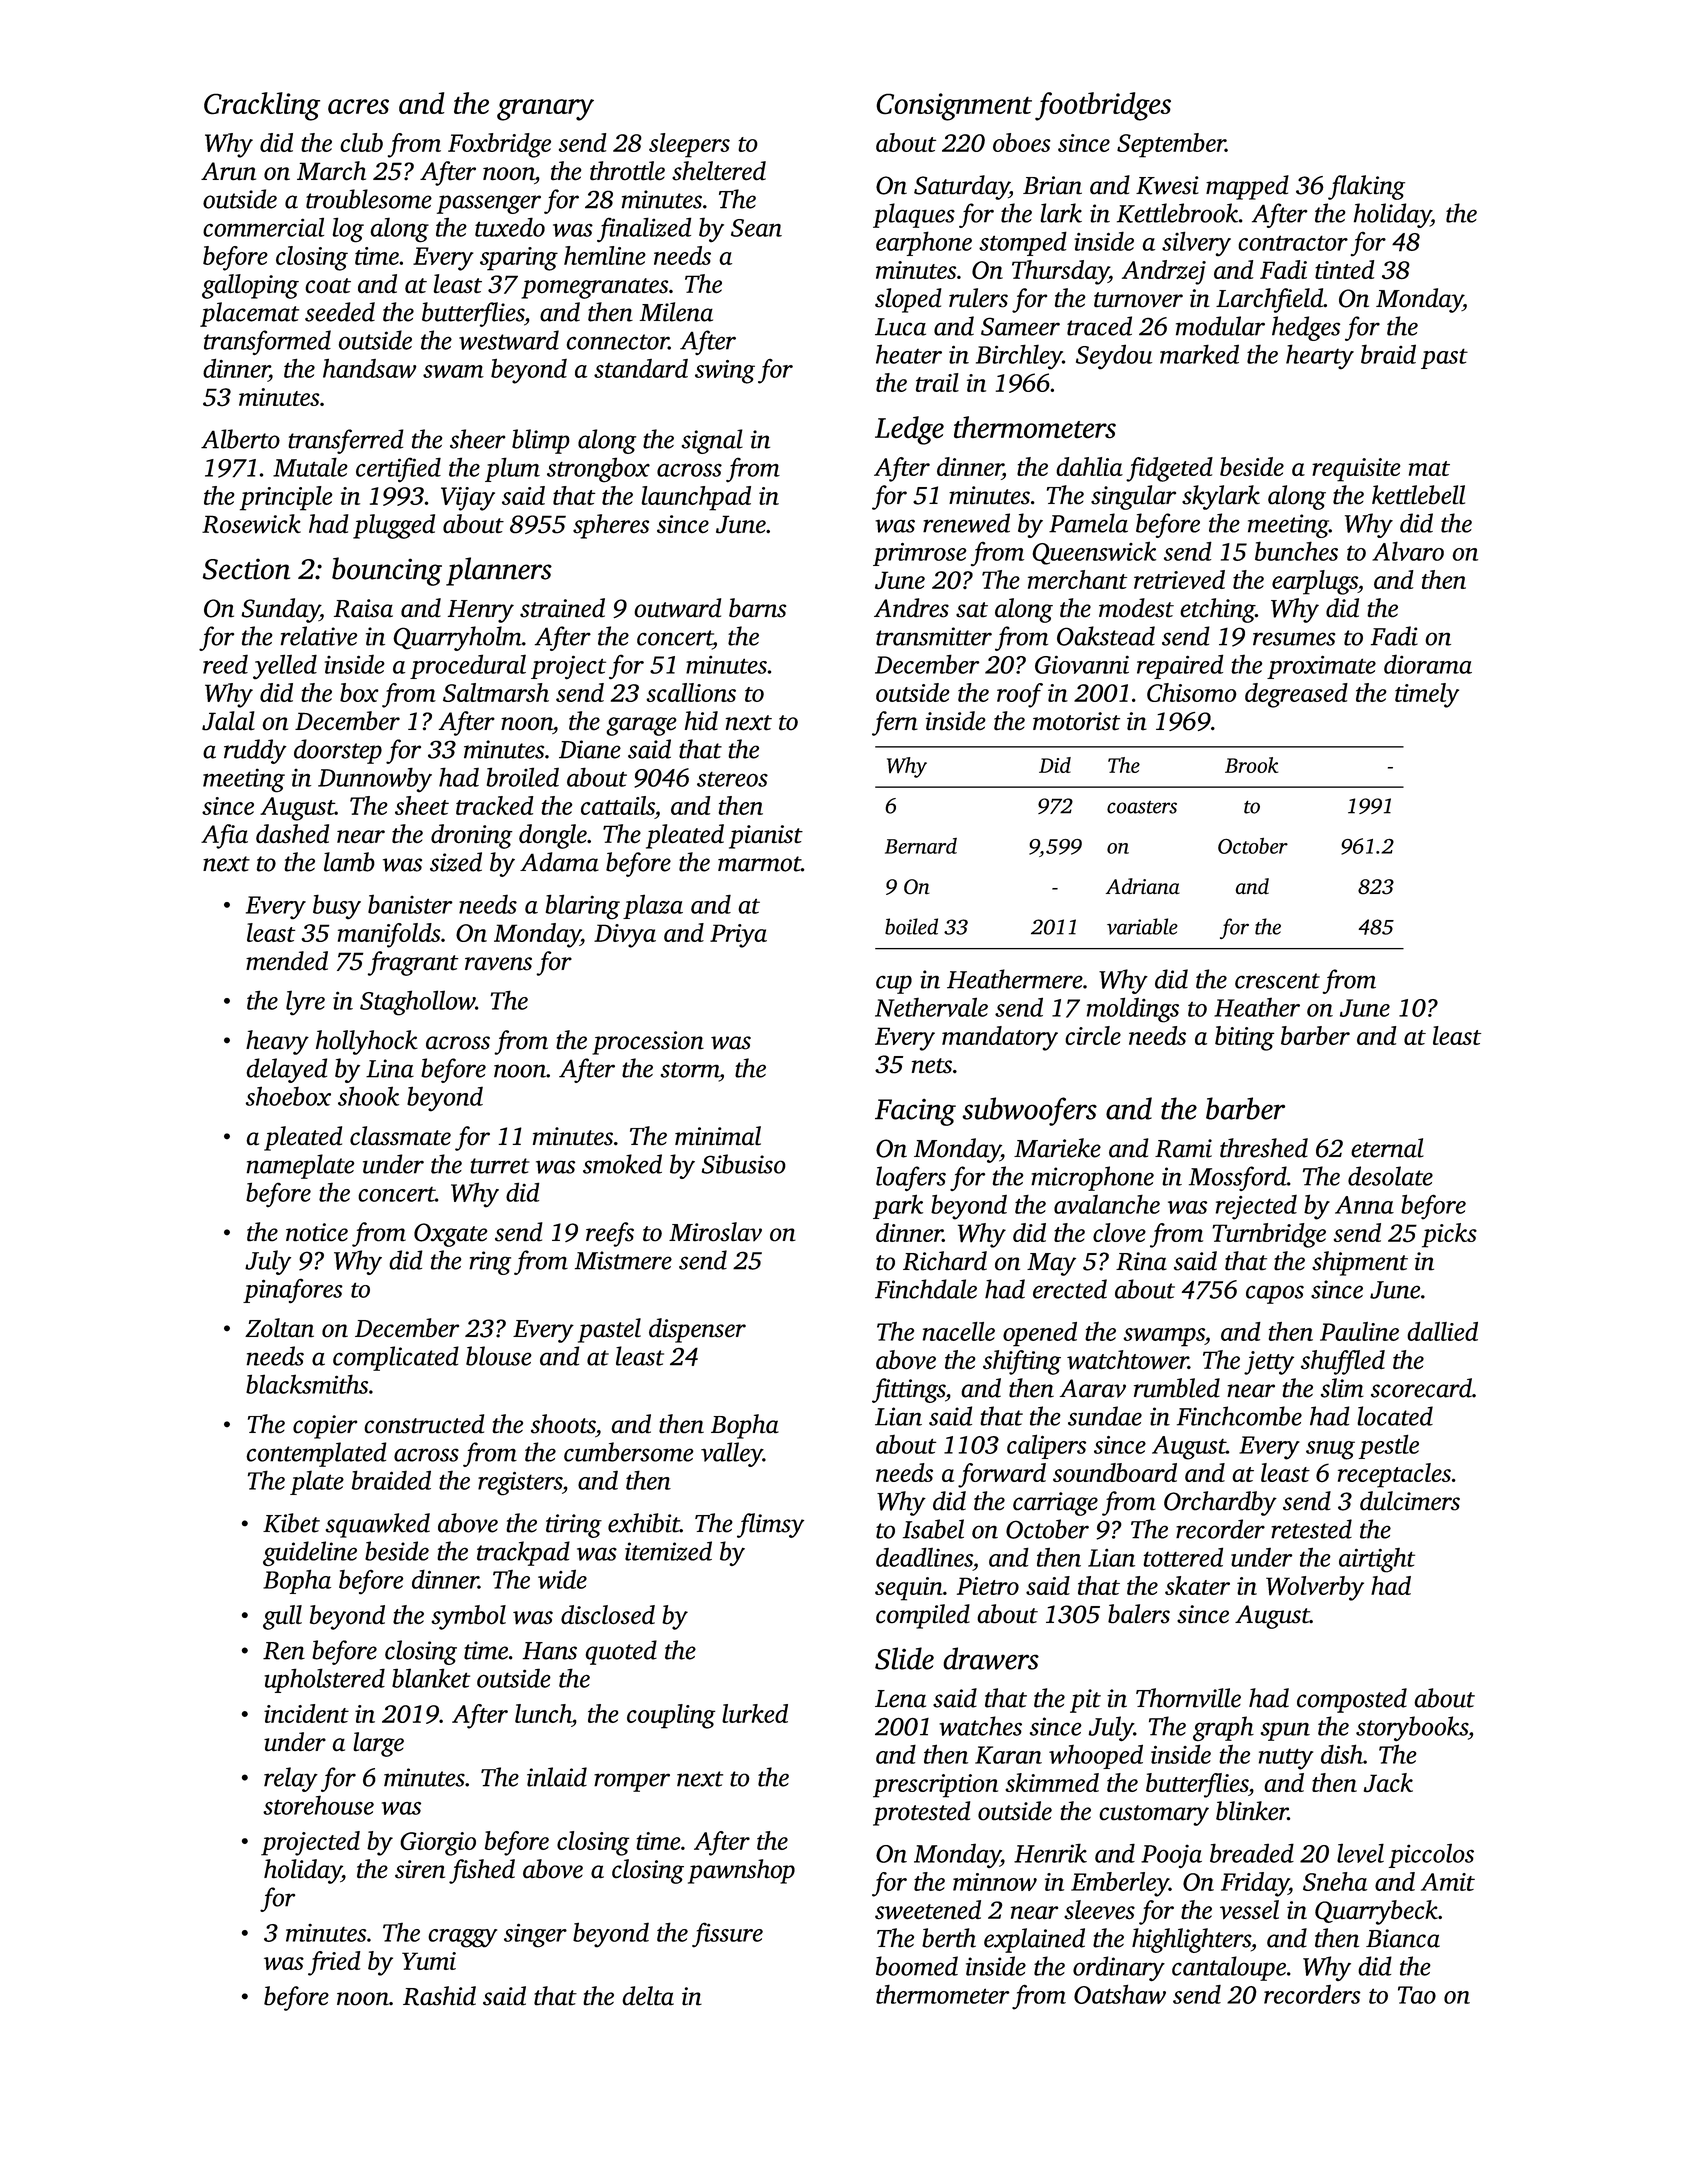  I want to click on Afia, so click(224, 836).
